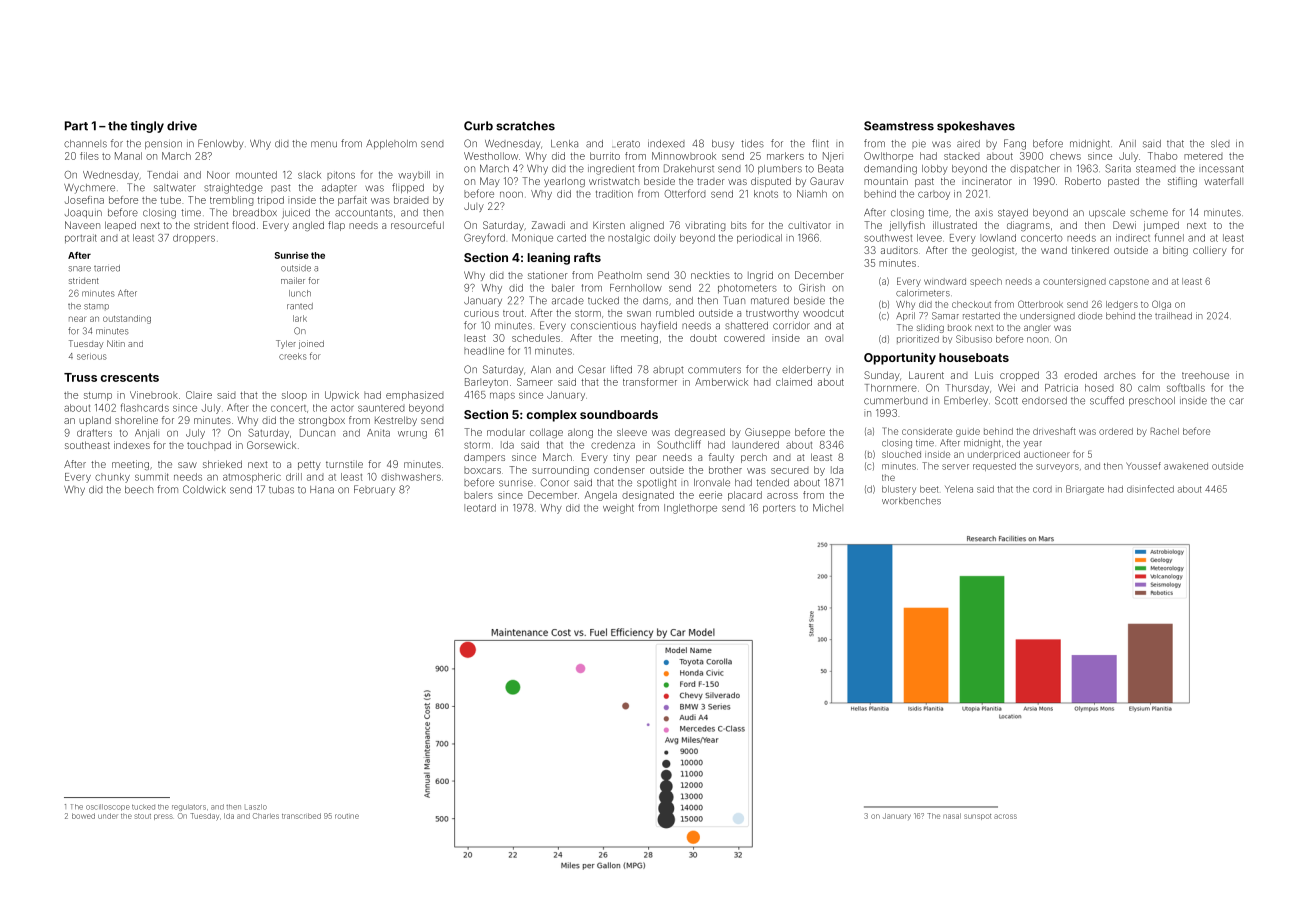  What do you see at coordinates (1019, 376) in the page?
I see `cropped` at bounding box center [1019, 376].
